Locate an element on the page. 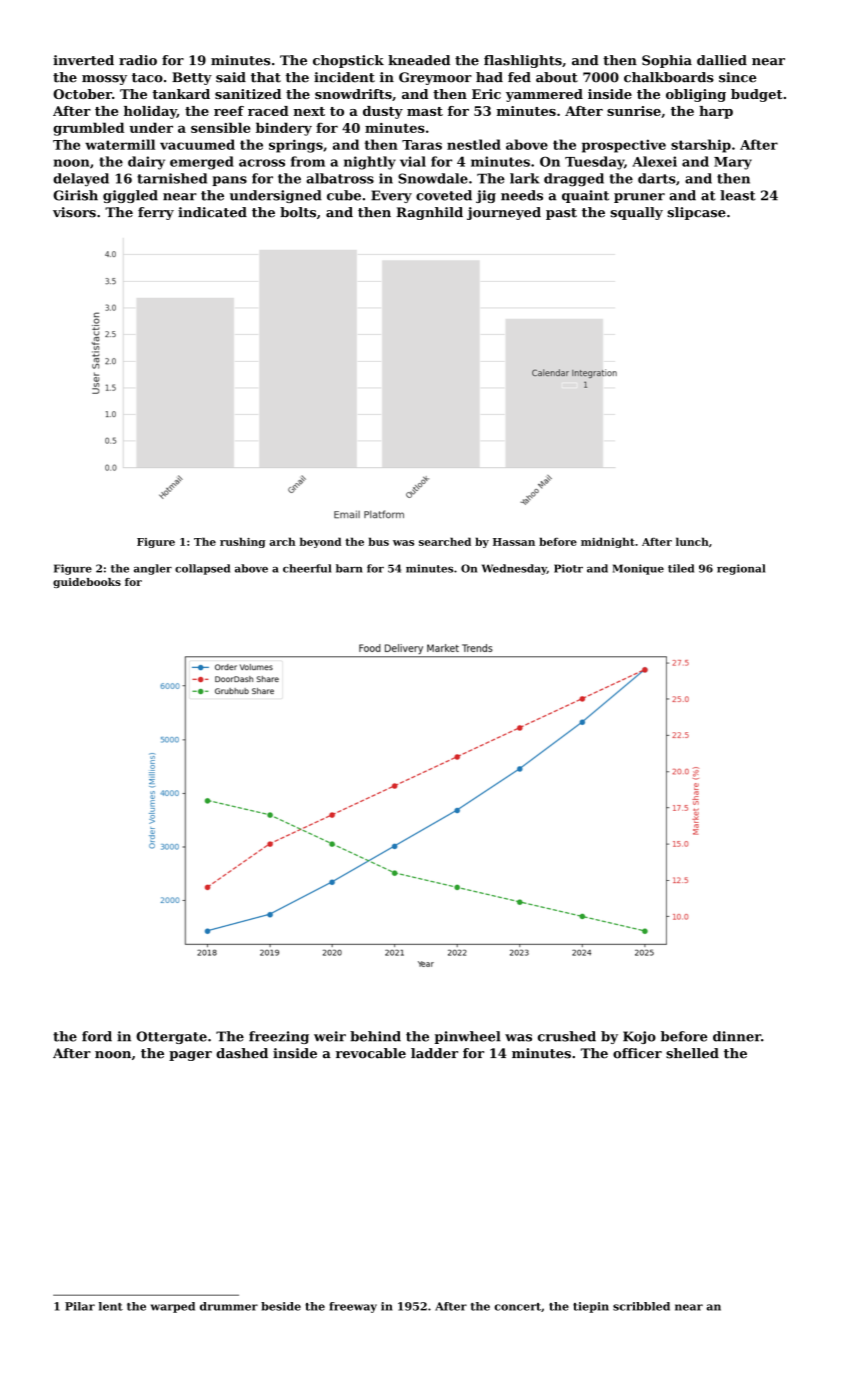 This page has width=849, height=1400. pinwheel is located at coordinates (468, 1037).
